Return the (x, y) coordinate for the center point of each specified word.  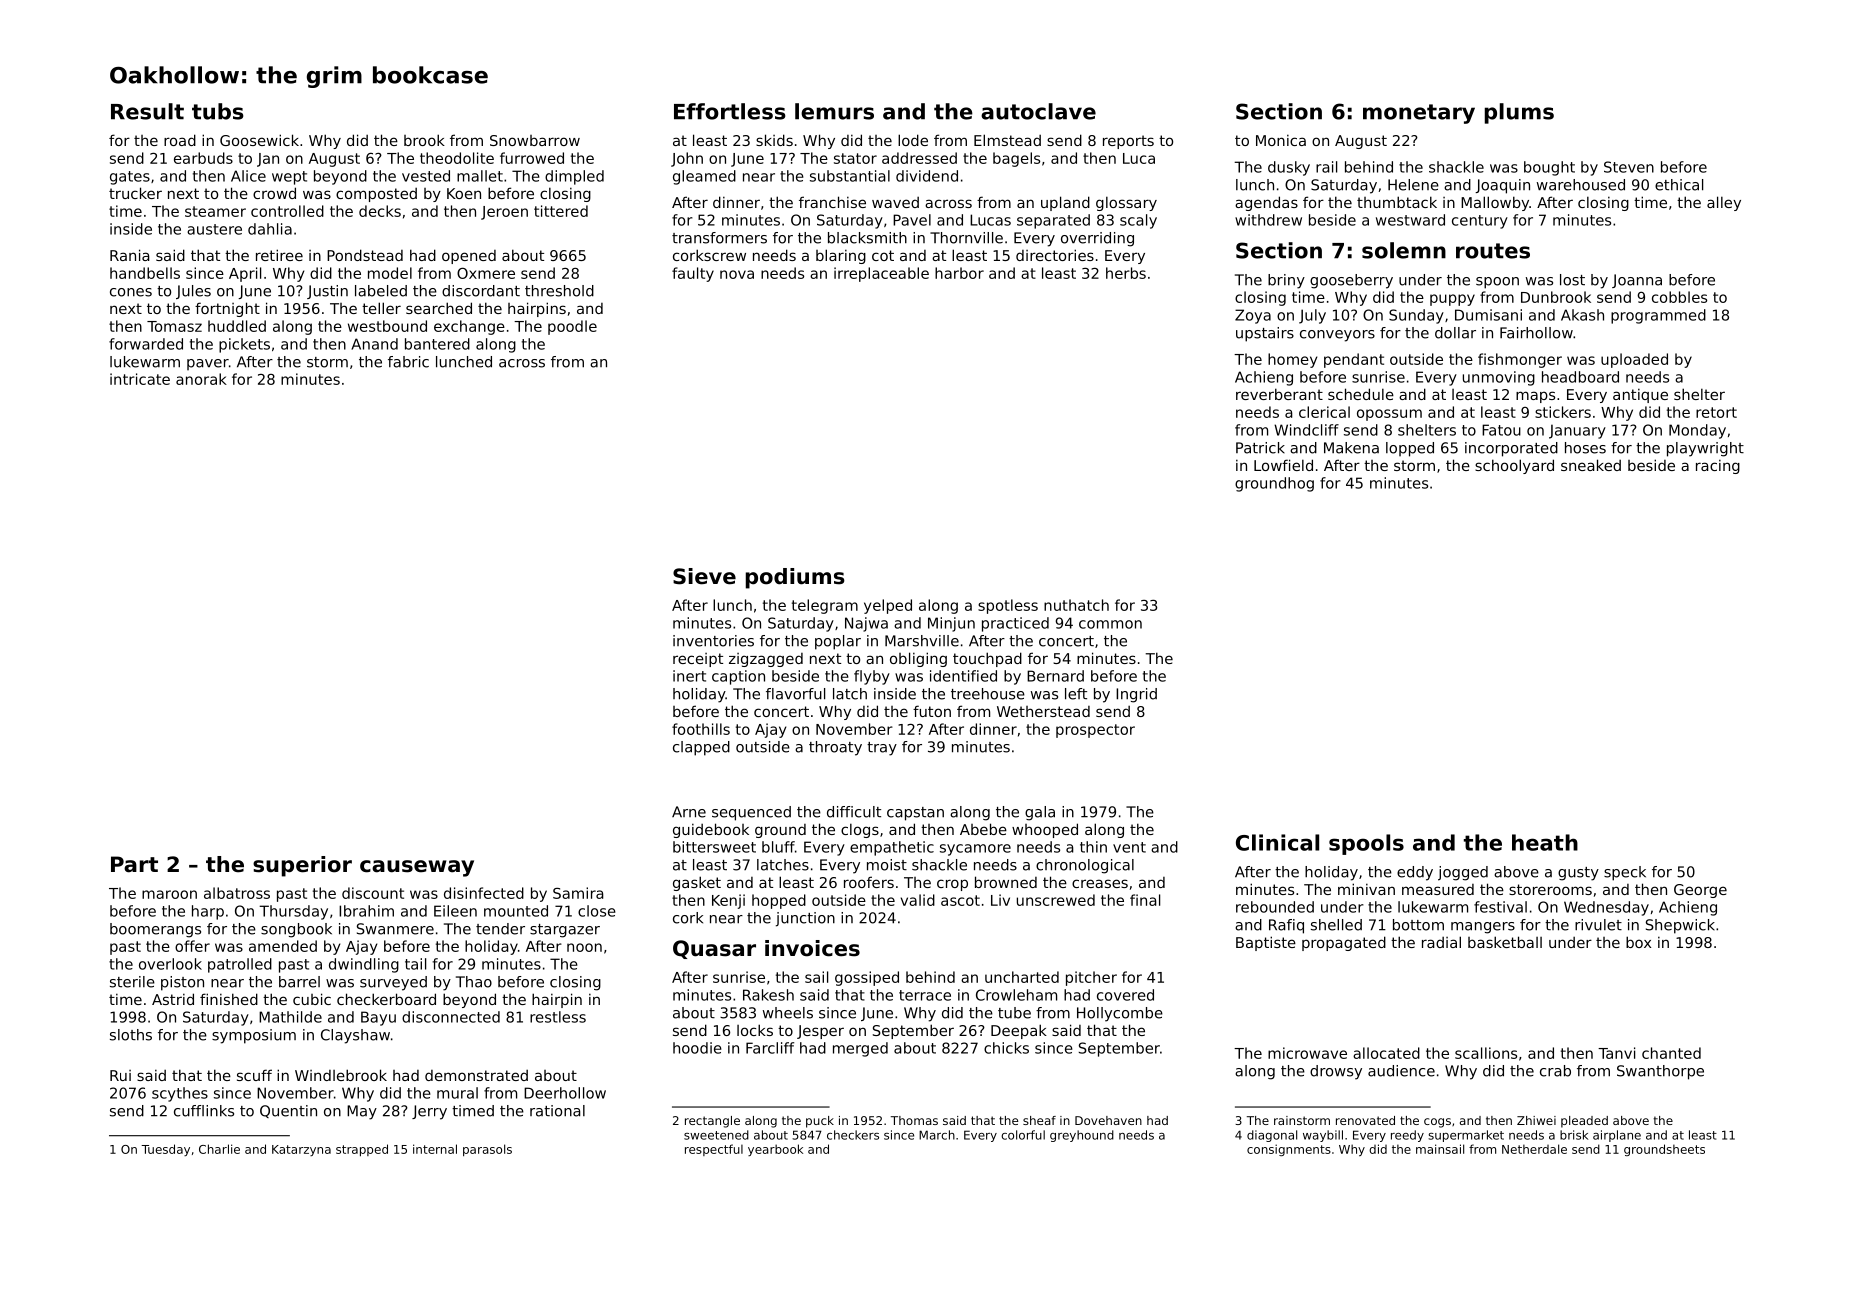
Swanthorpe (1660, 1072)
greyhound (1082, 1136)
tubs (218, 111)
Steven (1629, 167)
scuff (254, 1075)
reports (1128, 142)
